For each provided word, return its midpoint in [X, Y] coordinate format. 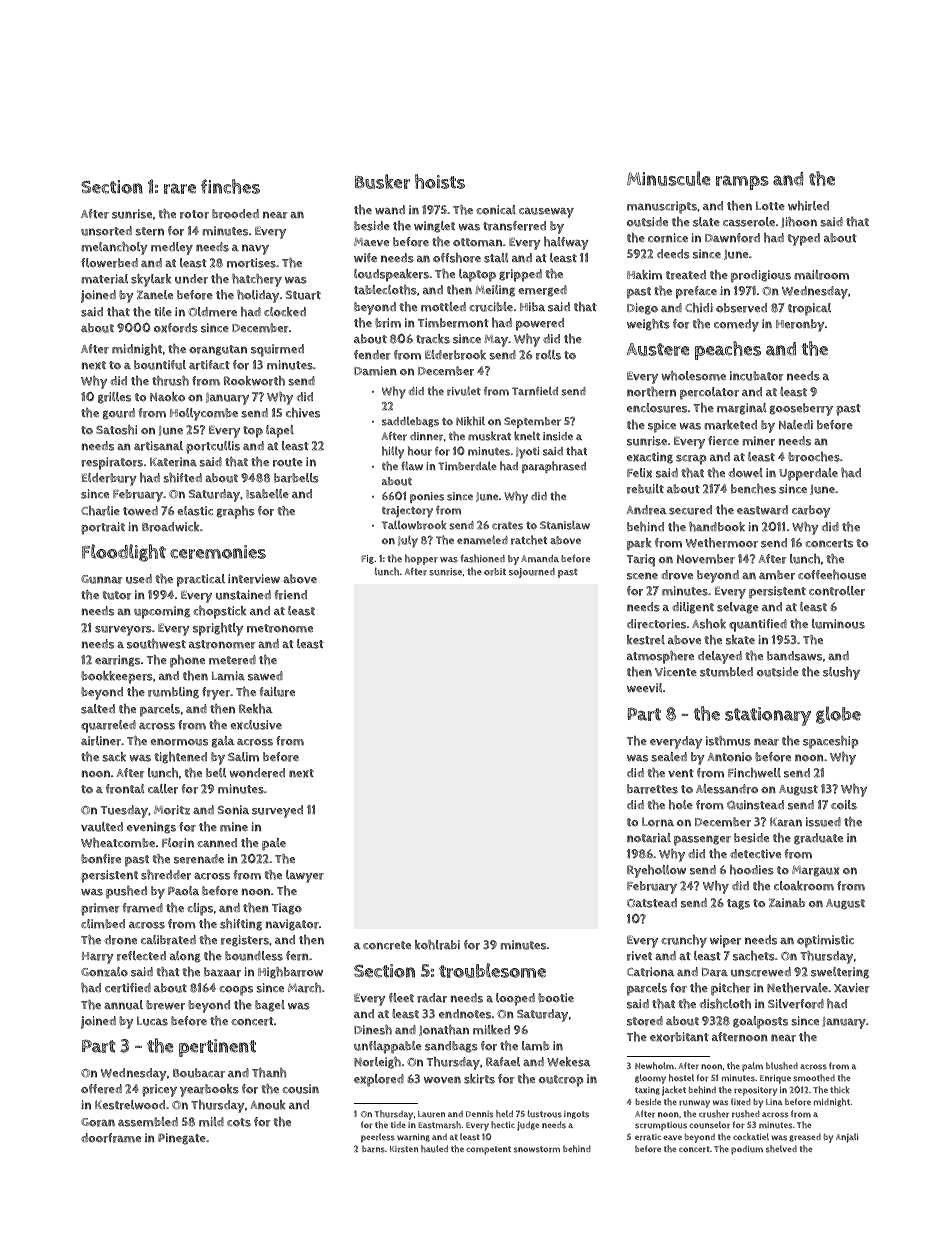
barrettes [652, 789]
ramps [742, 183]
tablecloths [385, 290]
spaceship [831, 742]
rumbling [173, 693]
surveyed [277, 811]
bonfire [101, 859]
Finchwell [754, 773]
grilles [114, 398]
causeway [546, 212]
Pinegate [182, 1139]
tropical [809, 309]
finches [230, 186]
